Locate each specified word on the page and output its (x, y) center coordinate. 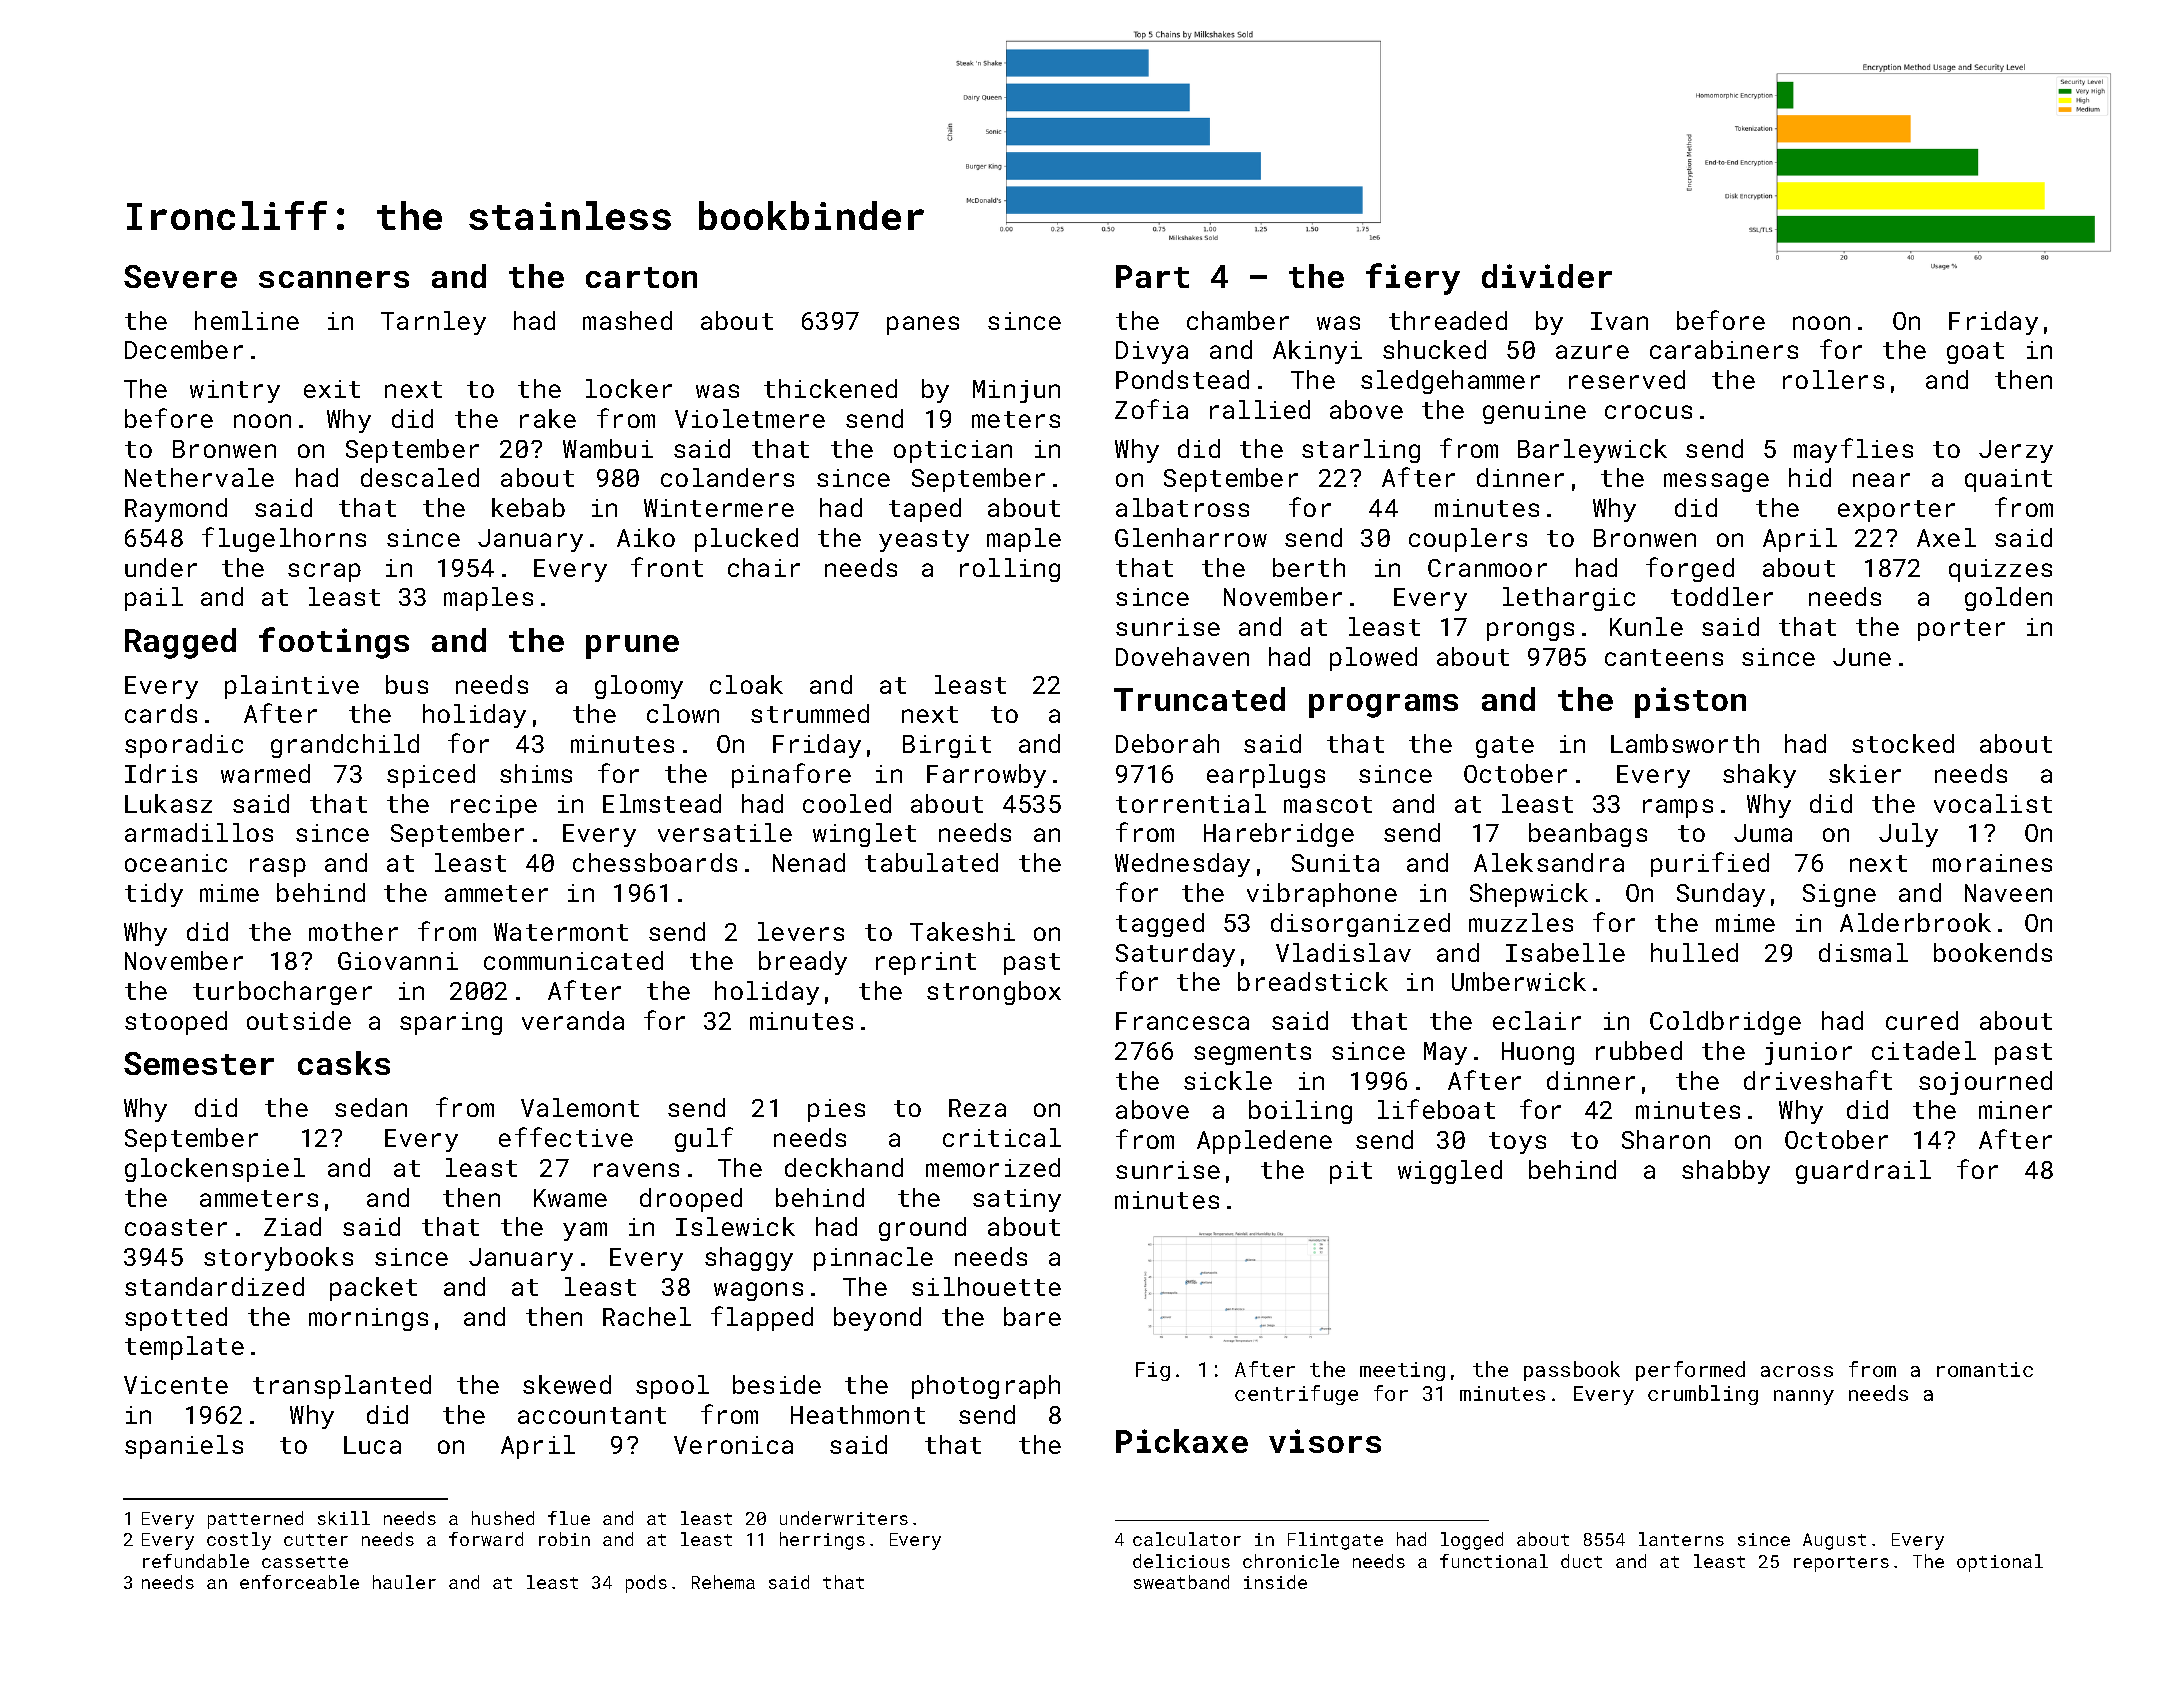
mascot (1328, 804)
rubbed (1639, 1050)
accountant (592, 1415)
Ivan (1619, 321)
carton (641, 277)
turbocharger (282, 993)
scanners (334, 279)
